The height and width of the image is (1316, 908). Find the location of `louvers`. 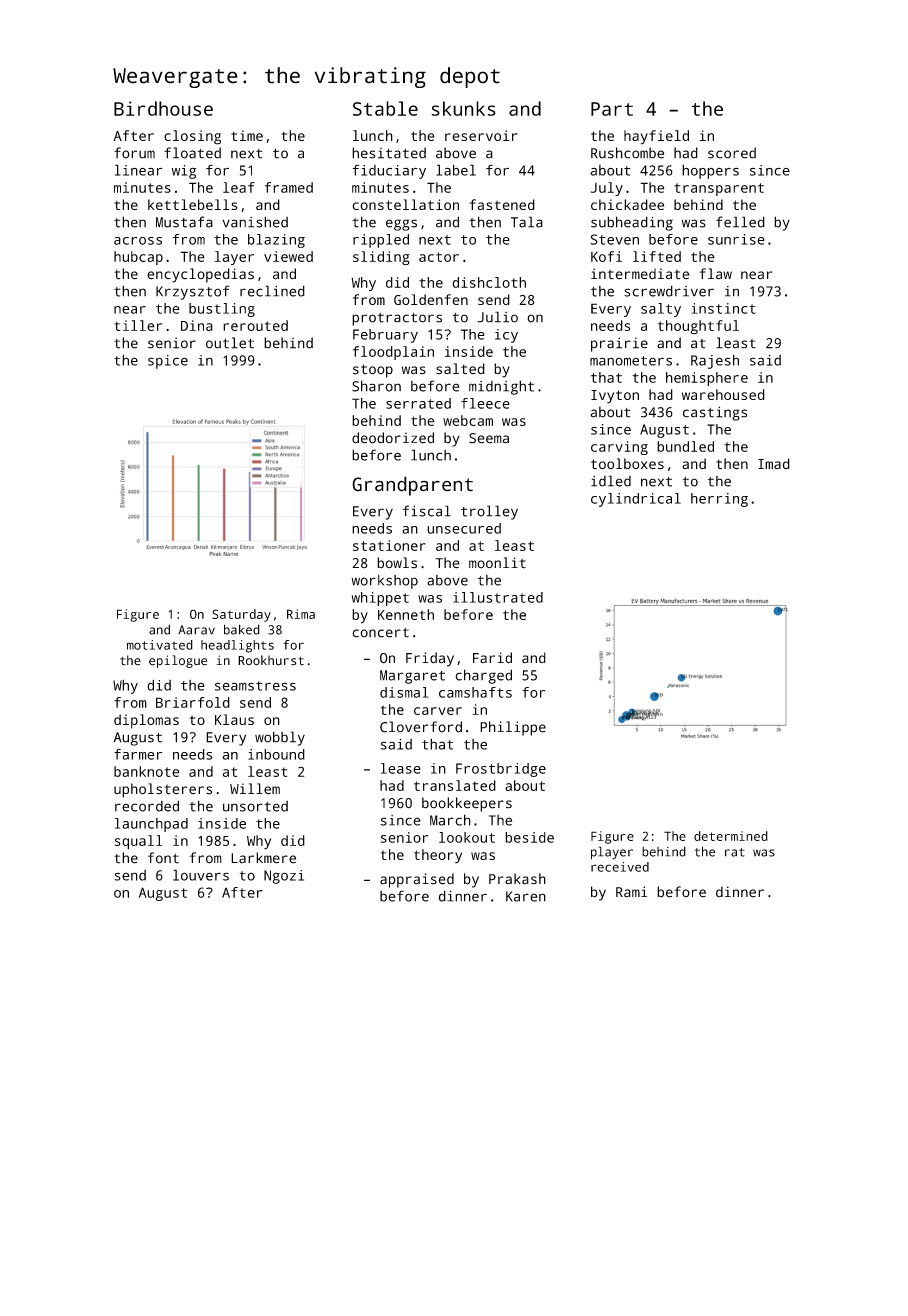

louvers is located at coordinates (201, 875).
